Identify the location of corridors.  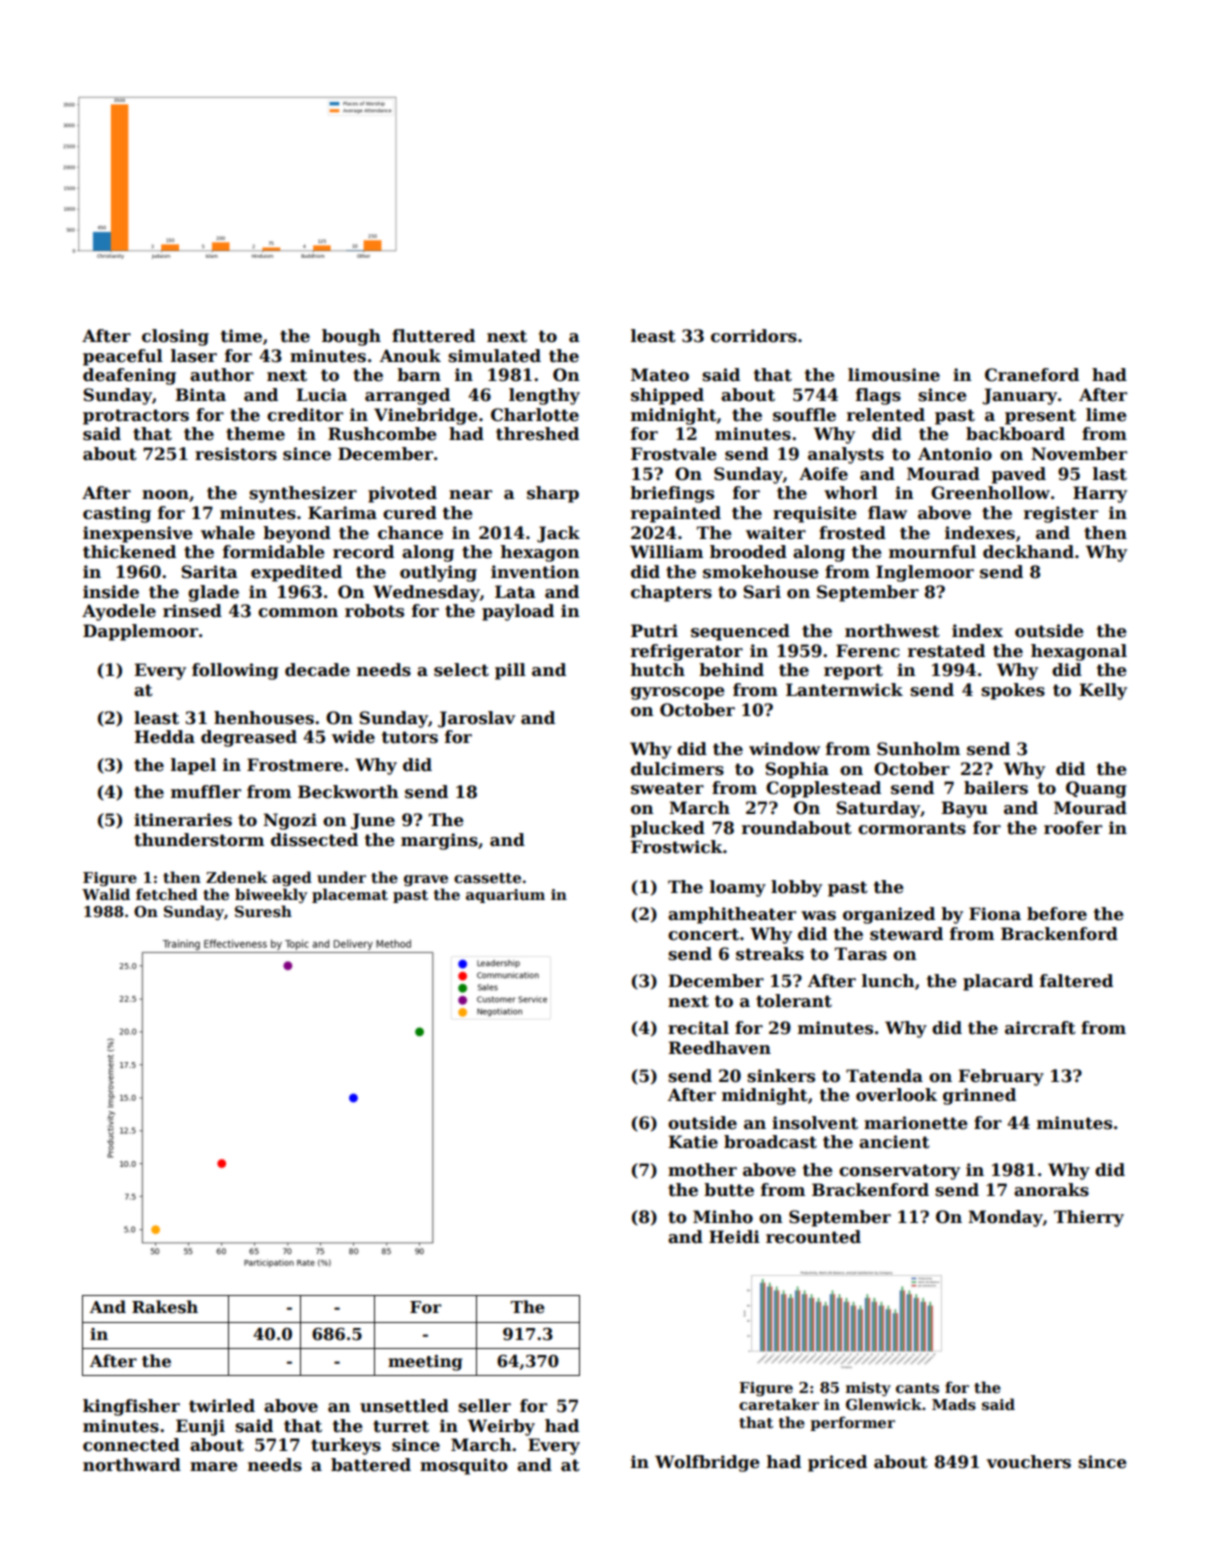
(754, 336).
